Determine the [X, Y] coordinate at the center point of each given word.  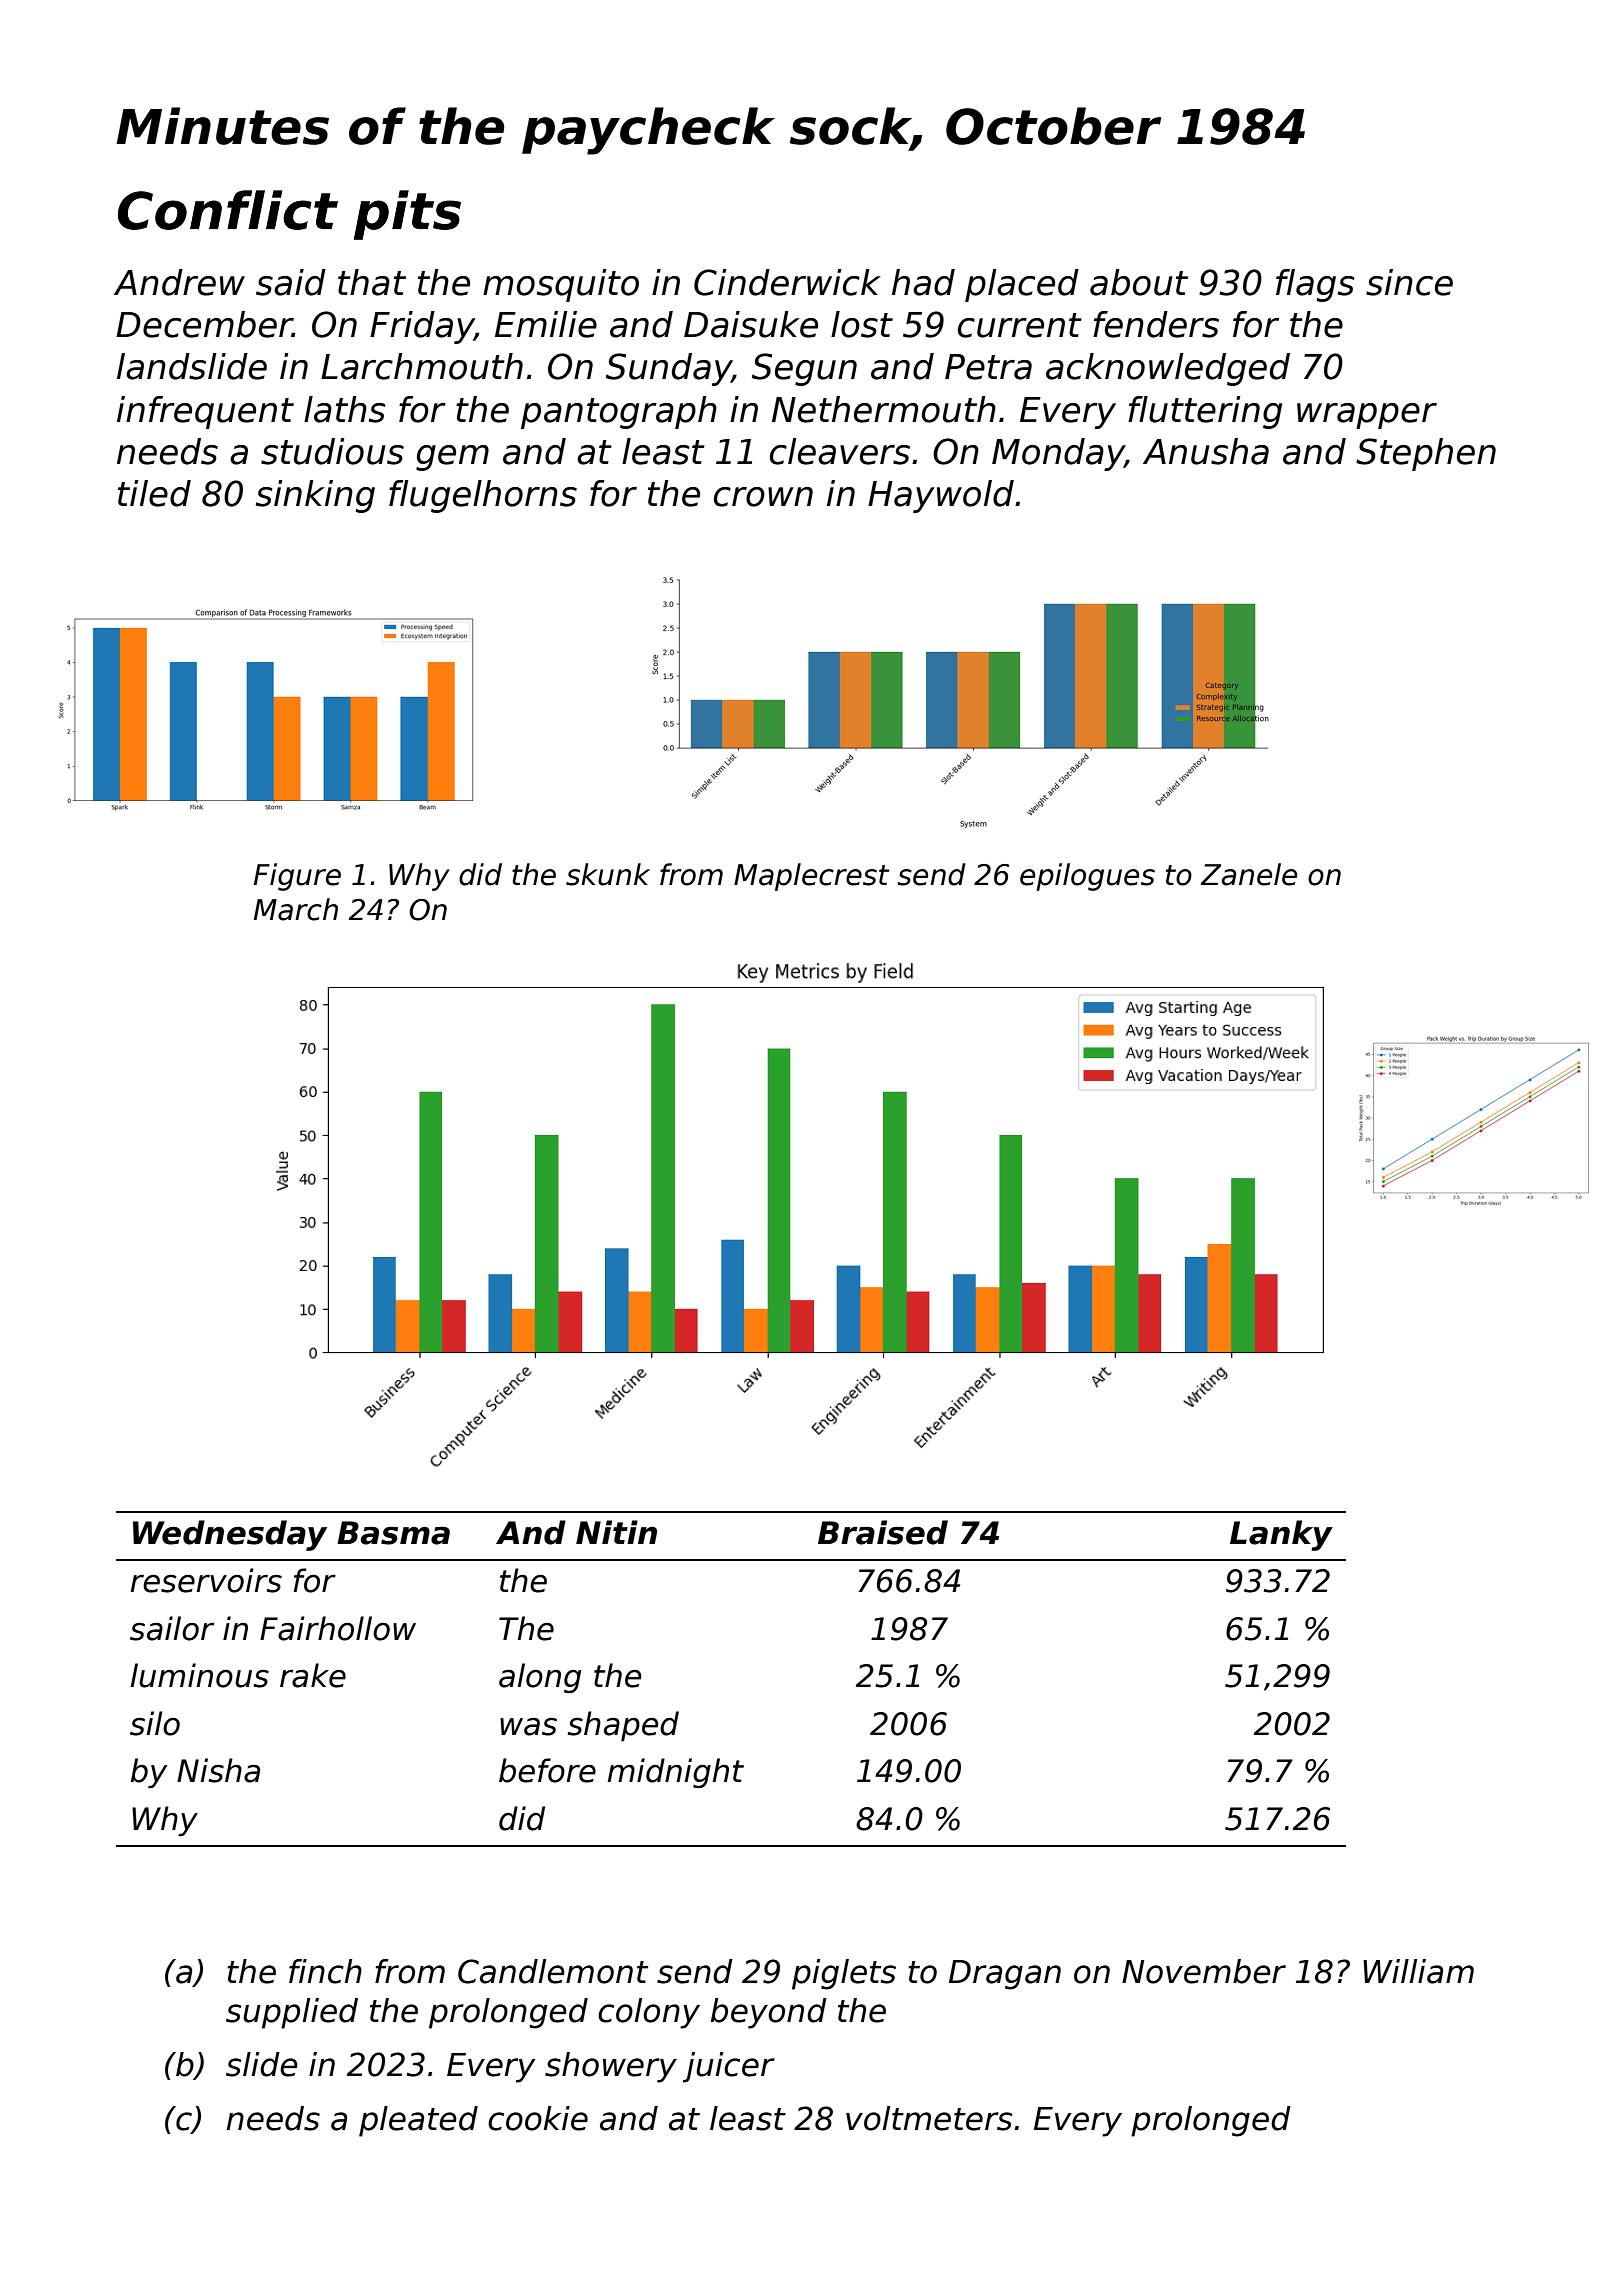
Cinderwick [787, 282]
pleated [418, 2121]
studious [332, 451]
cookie [538, 2118]
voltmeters [929, 2118]
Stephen [1426, 454]
